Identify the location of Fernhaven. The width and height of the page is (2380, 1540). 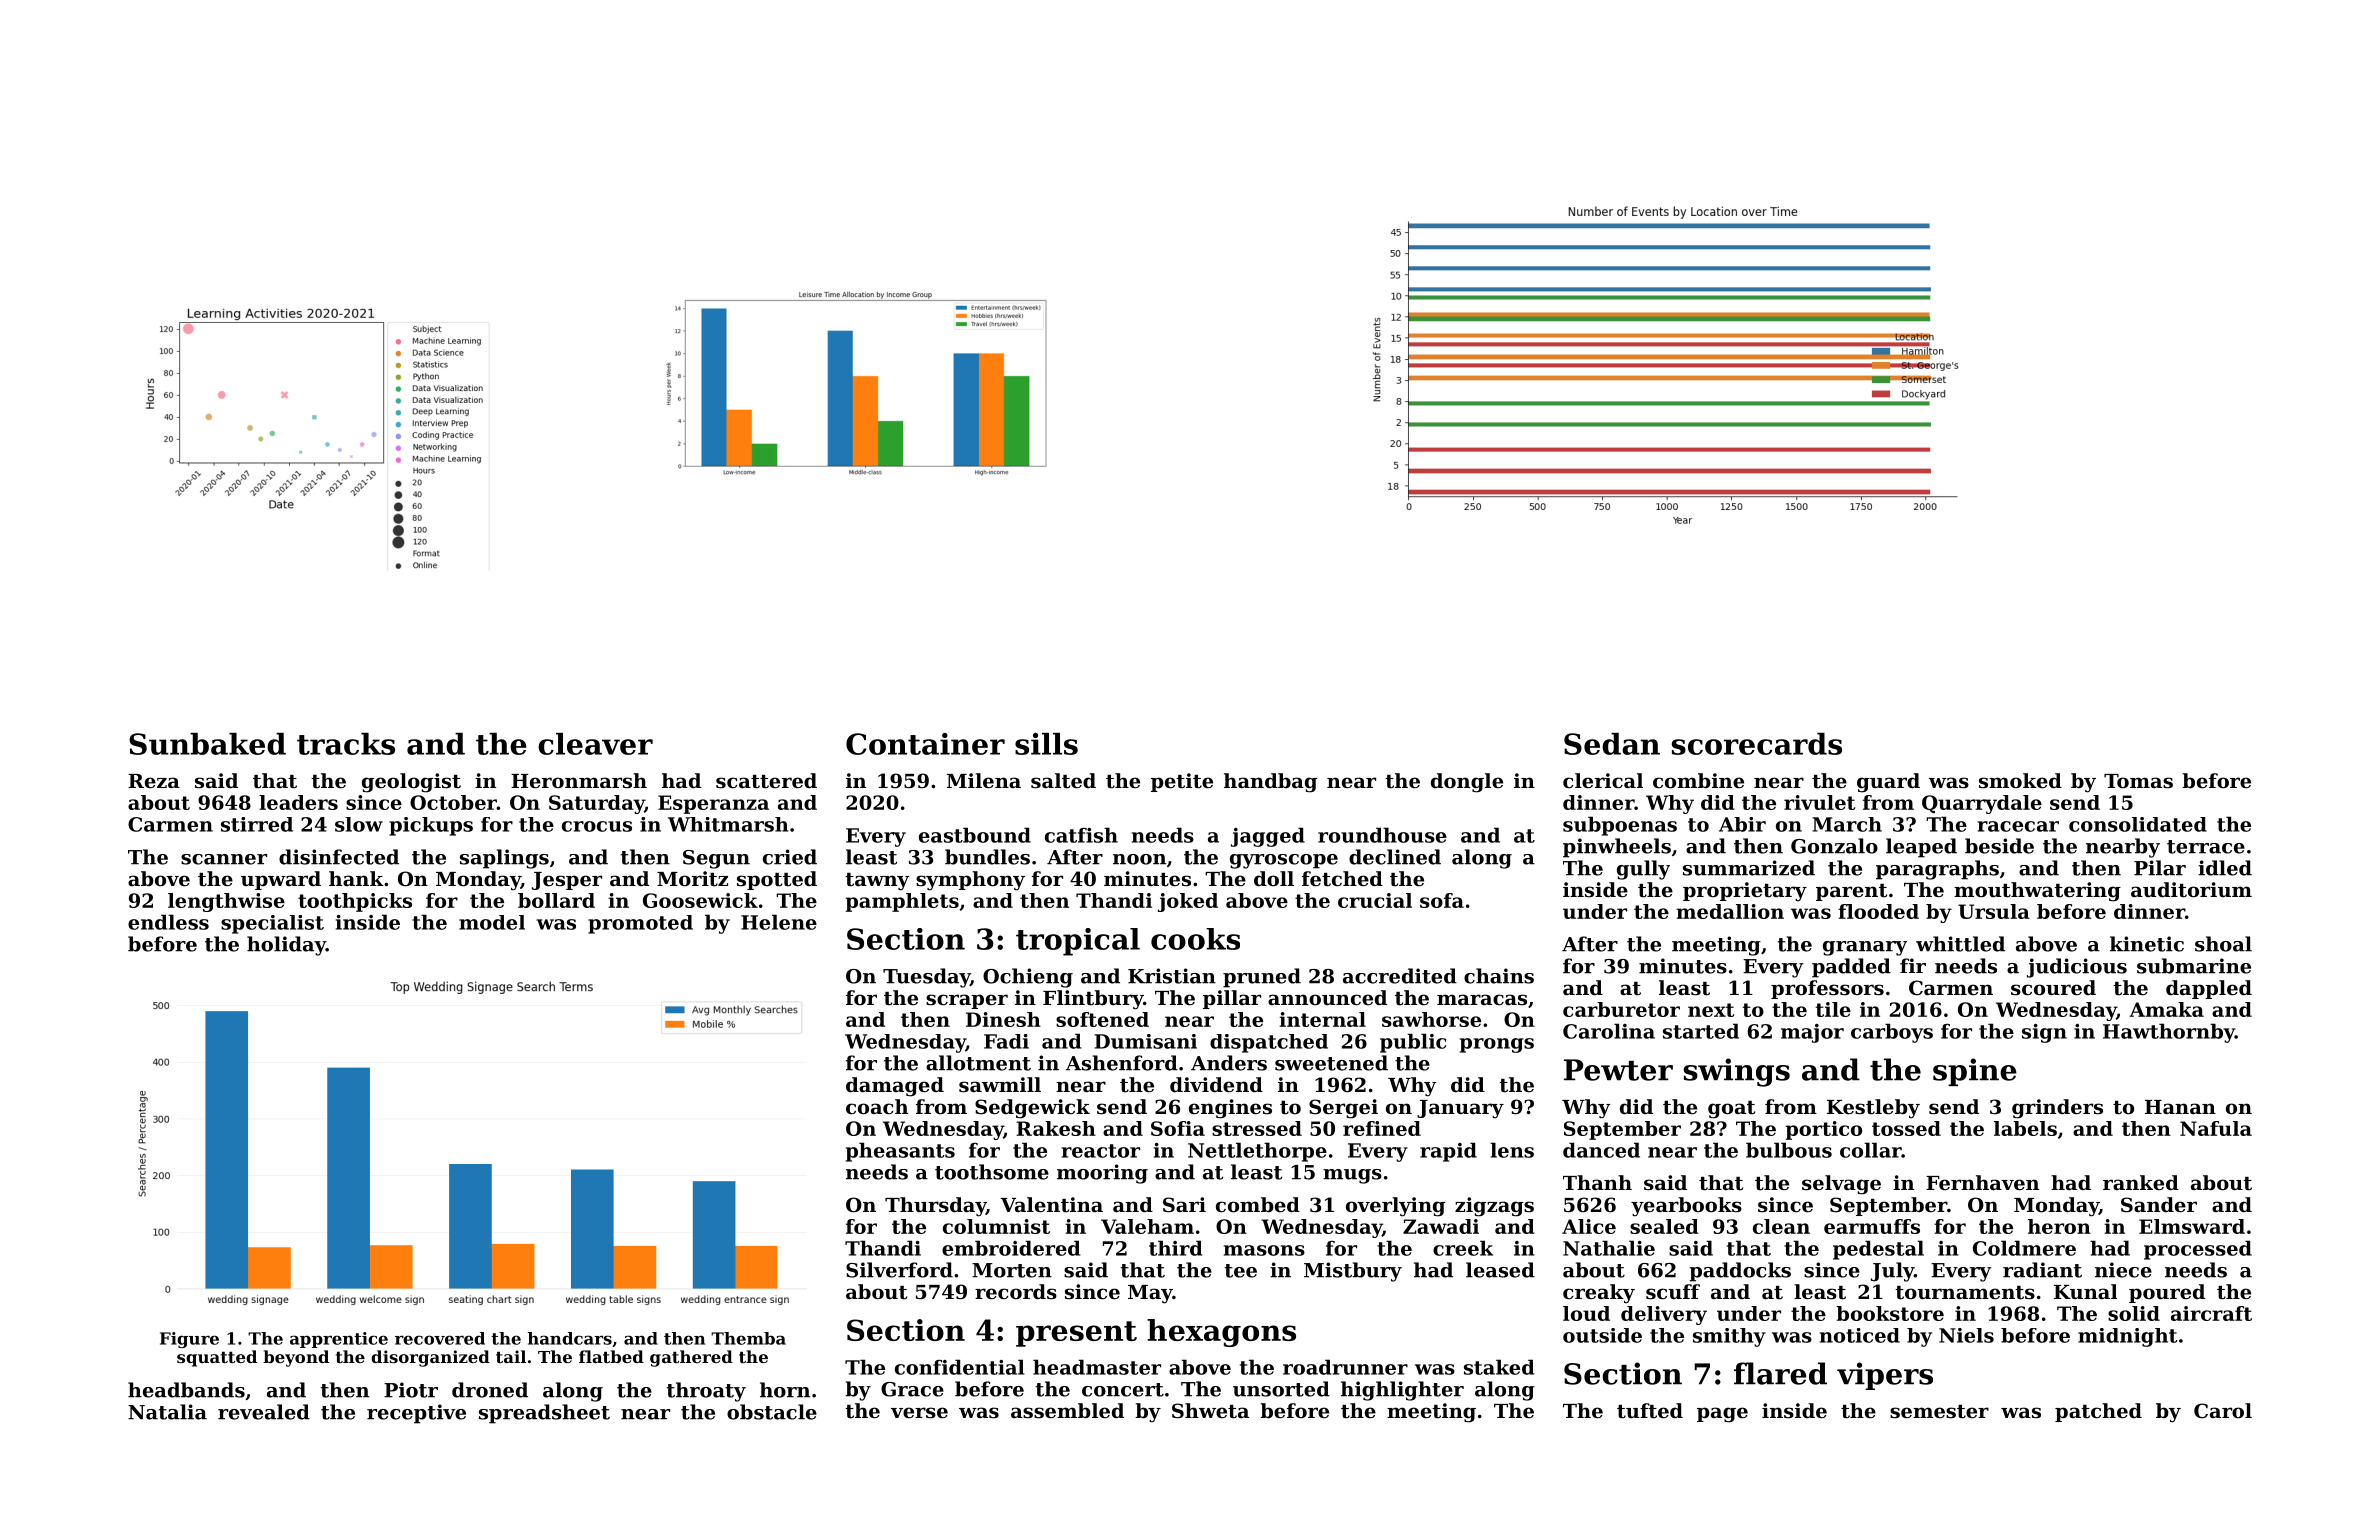
(1982, 1183).
